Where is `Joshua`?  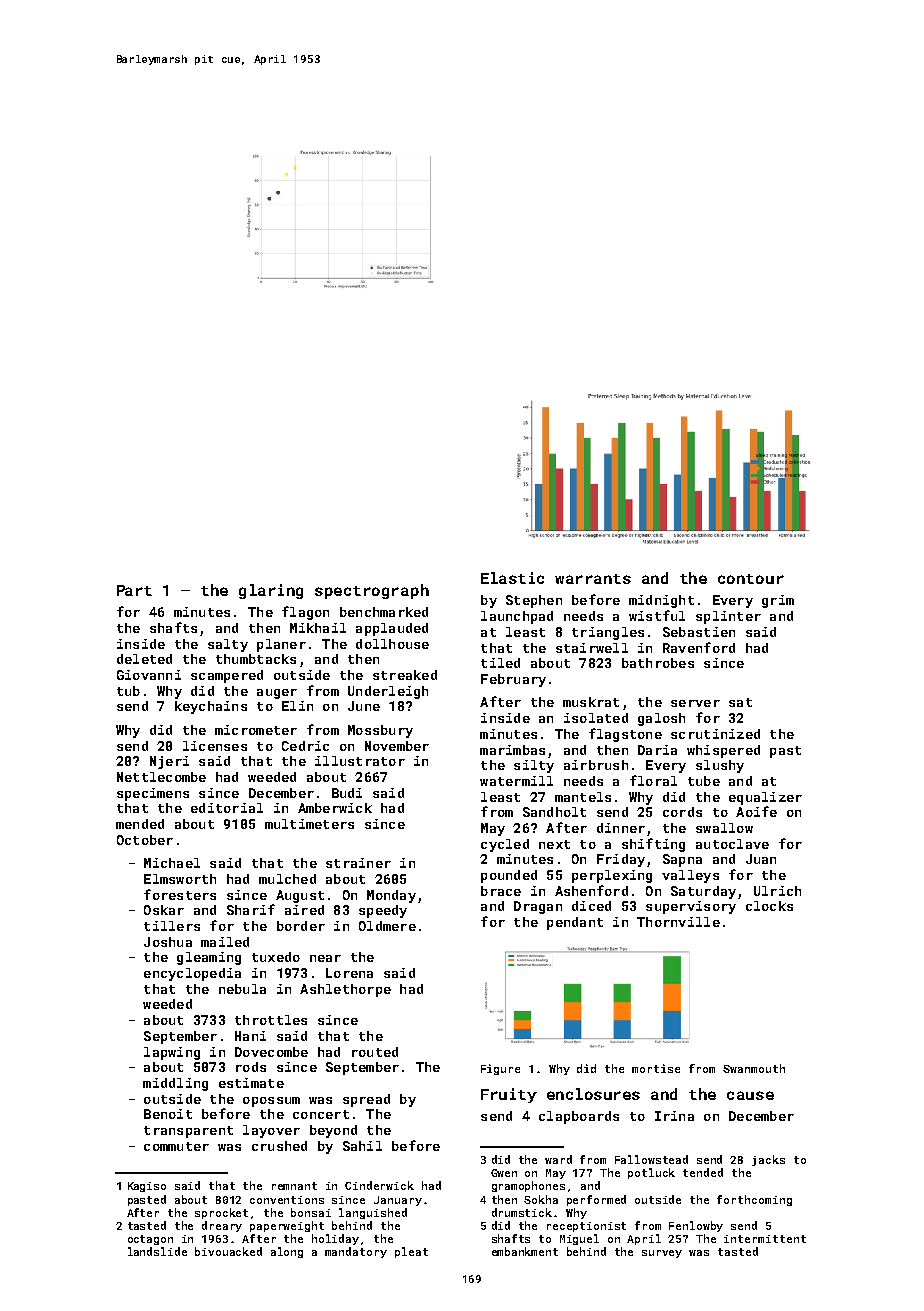
Joshua is located at coordinates (168, 942).
